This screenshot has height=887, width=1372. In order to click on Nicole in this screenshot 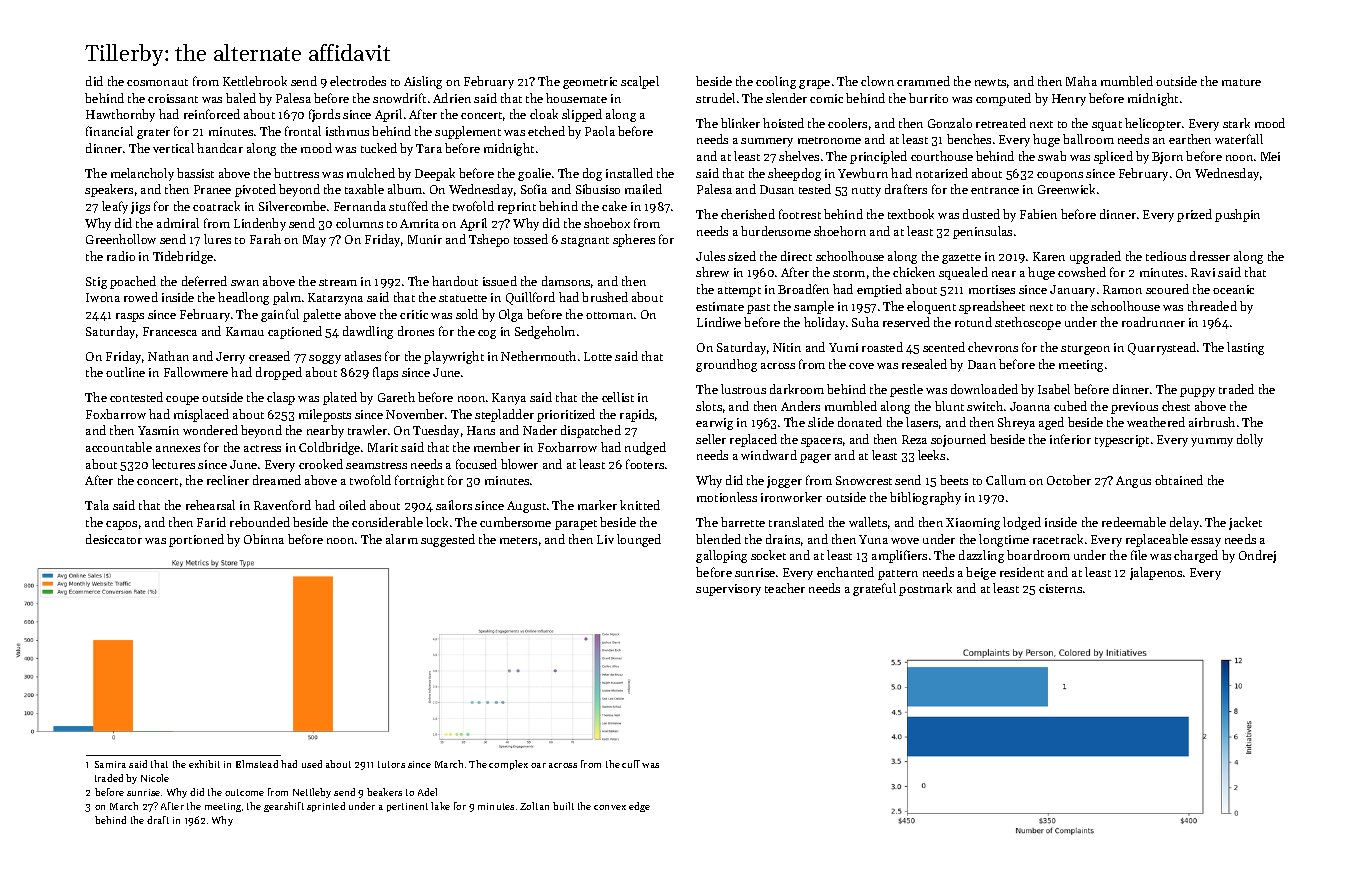, I will do `click(155, 778)`.
